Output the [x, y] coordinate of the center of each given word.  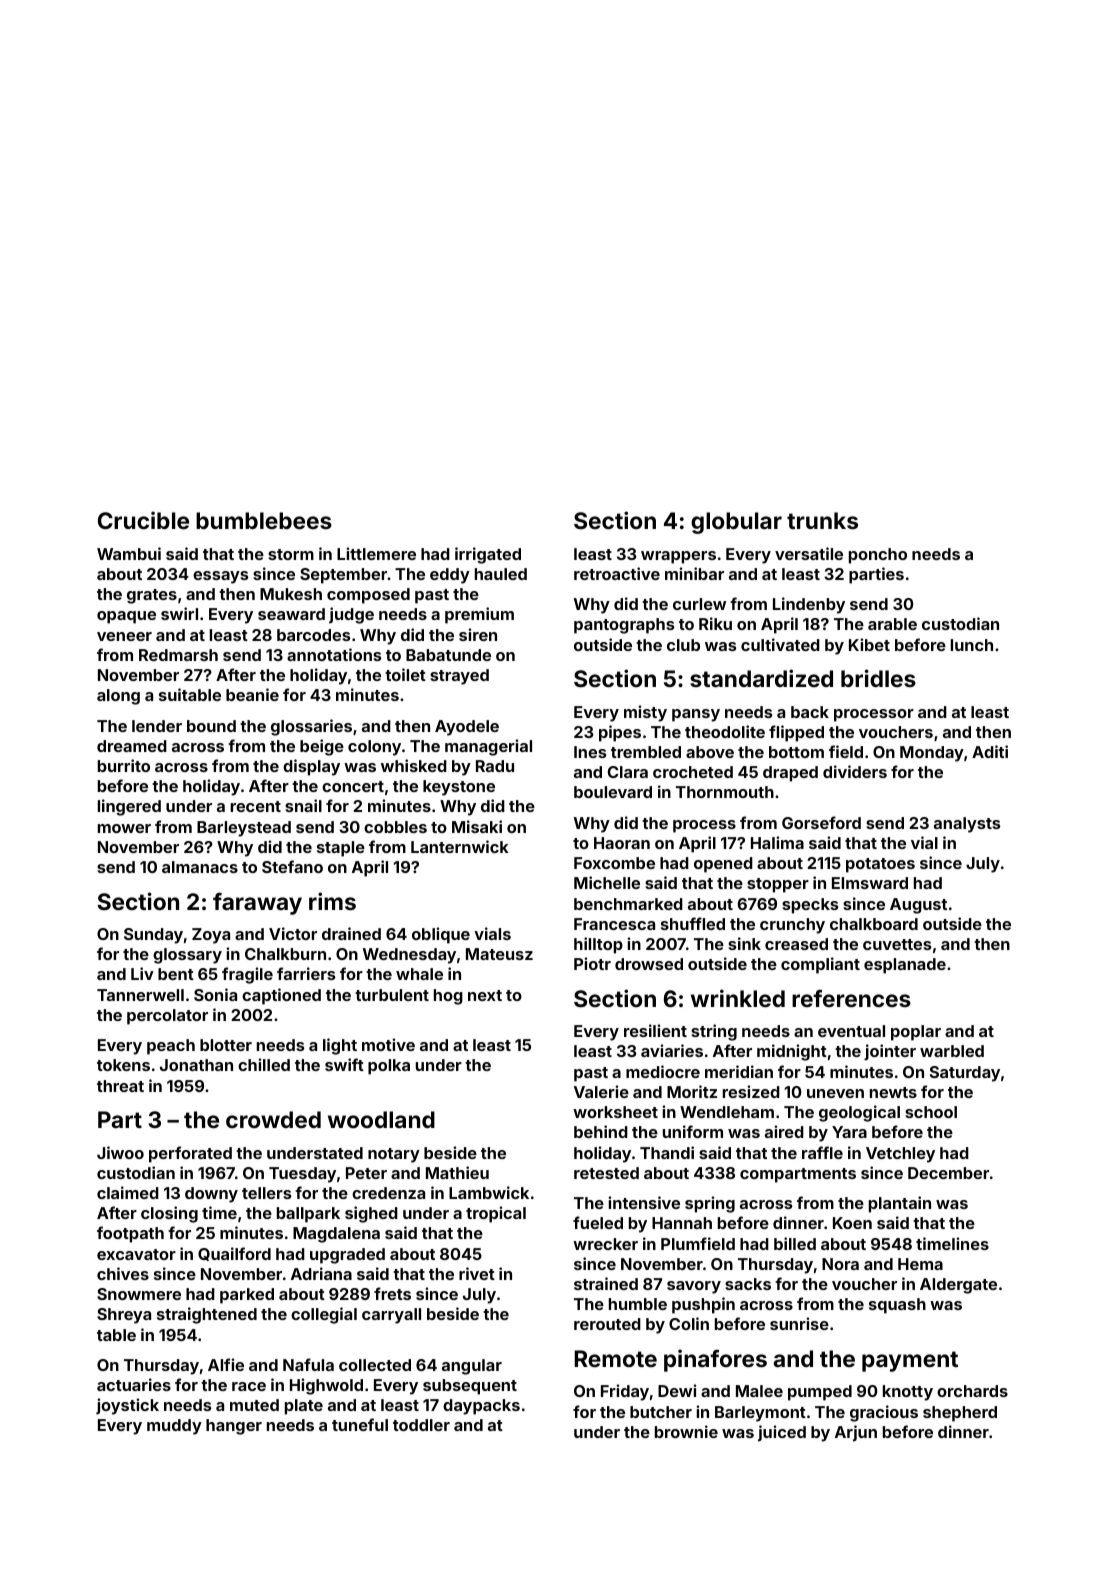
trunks [822, 520]
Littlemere [376, 553]
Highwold [326, 1386]
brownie [686, 1431]
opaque [126, 617]
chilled [264, 1064]
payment [910, 1361]
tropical [496, 1214]
